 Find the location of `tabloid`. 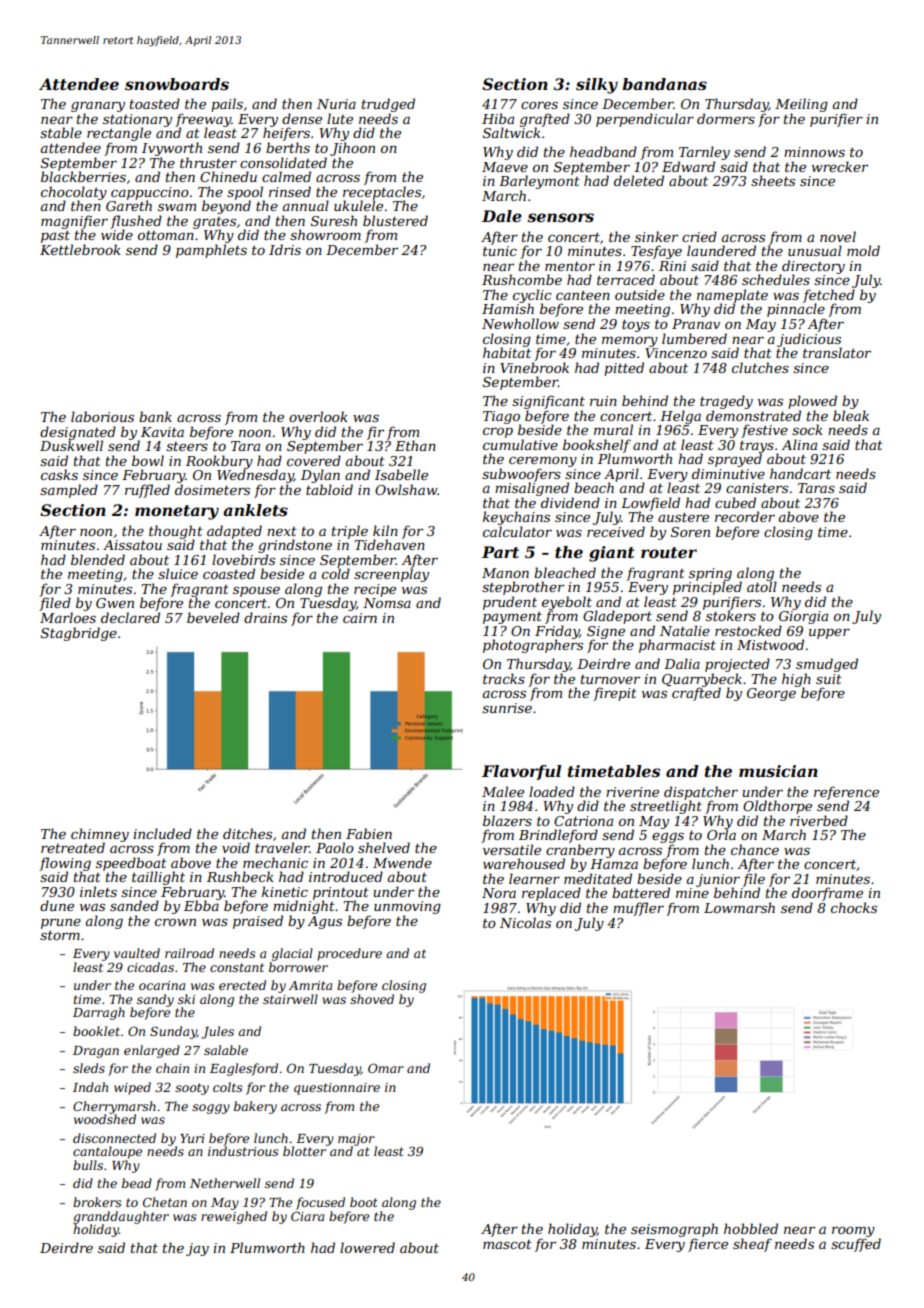

tabloid is located at coordinates (329, 489).
